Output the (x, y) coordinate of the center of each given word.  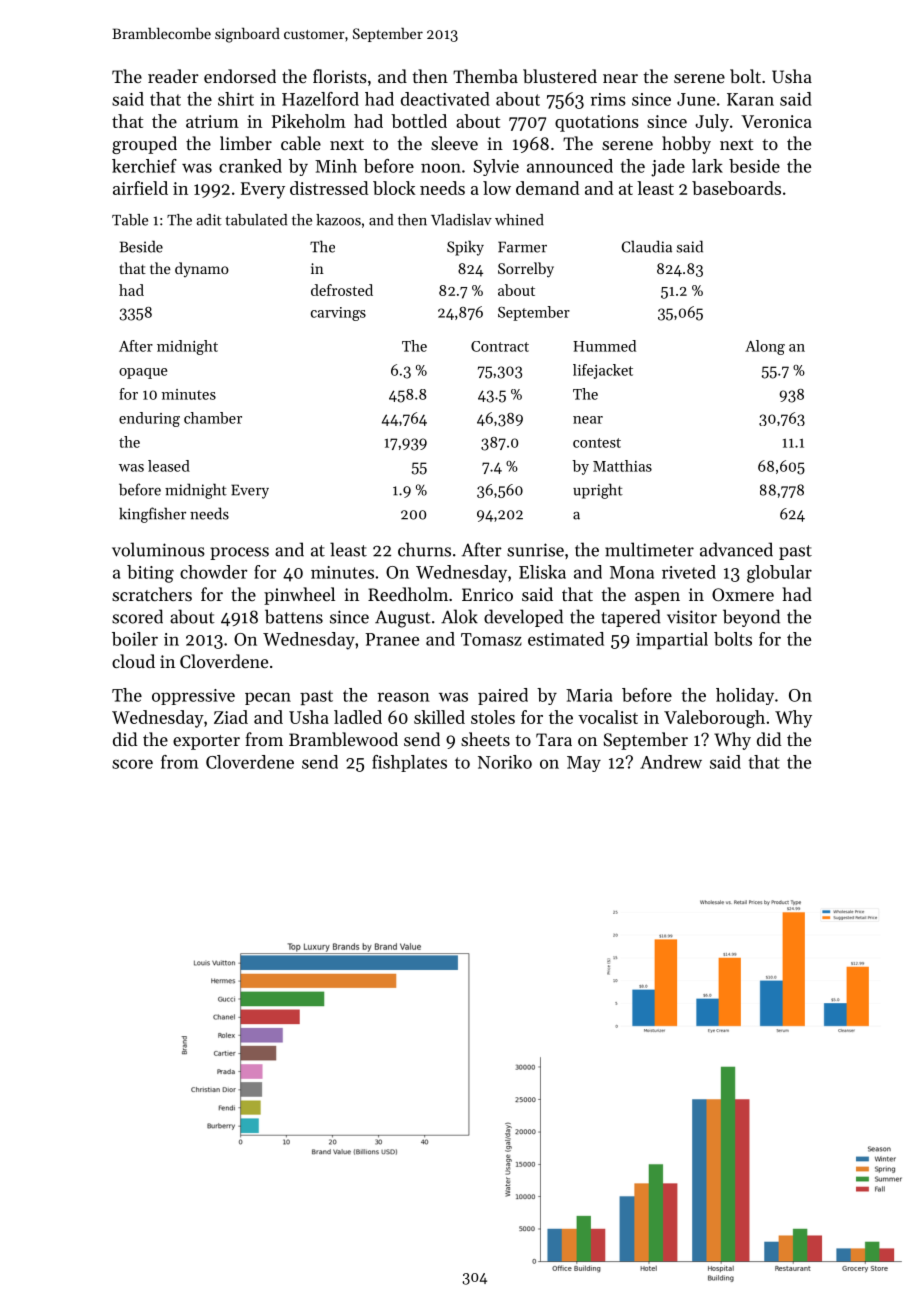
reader (173, 76)
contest (597, 443)
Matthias (622, 466)
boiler (135, 639)
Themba (485, 76)
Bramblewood (343, 739)
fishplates (409, 763)
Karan (750, 99)
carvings (338, 314)
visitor (692, 617)
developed (523, 618)
